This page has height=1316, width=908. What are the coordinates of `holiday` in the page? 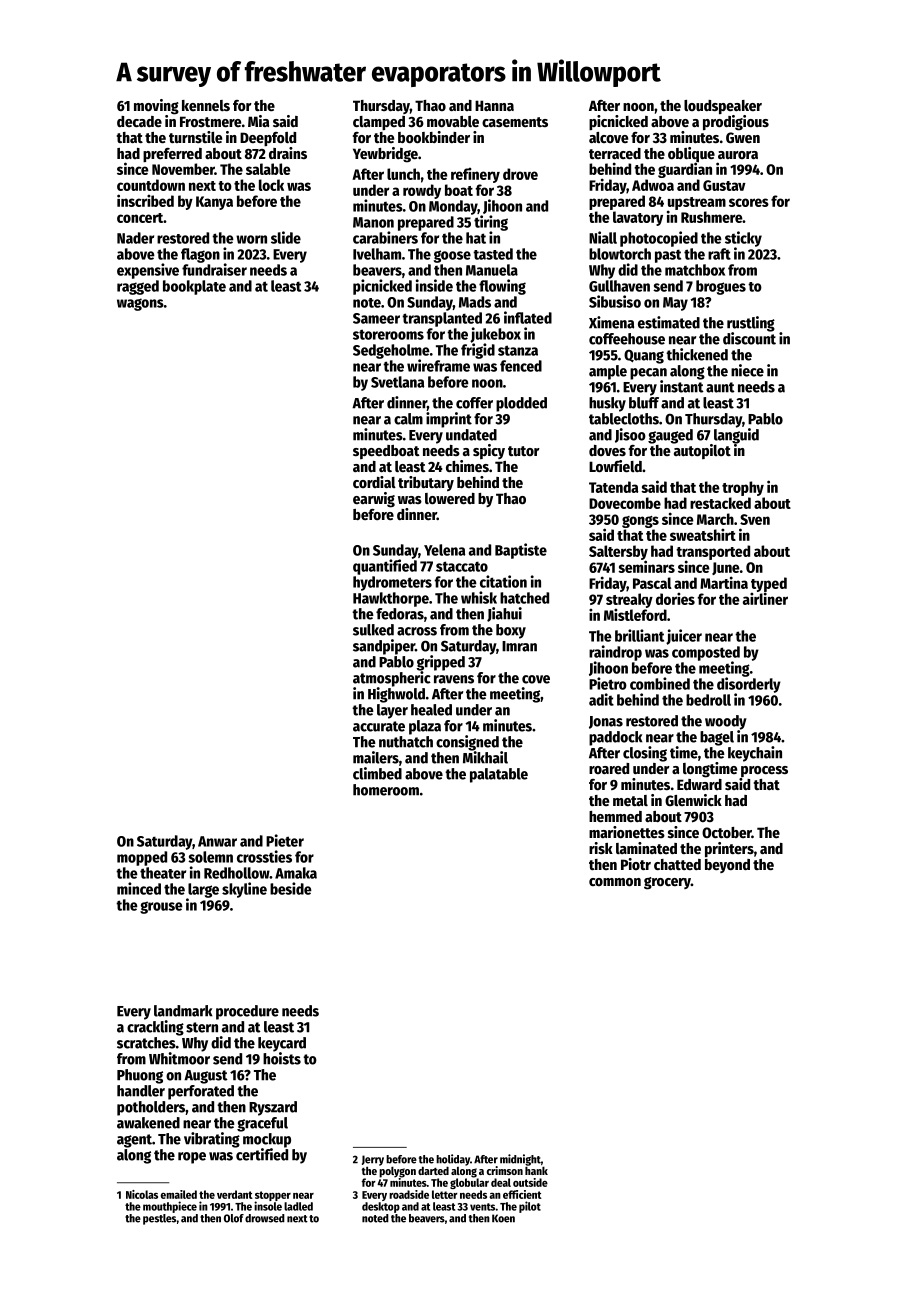 It's located at (453, 1160).
